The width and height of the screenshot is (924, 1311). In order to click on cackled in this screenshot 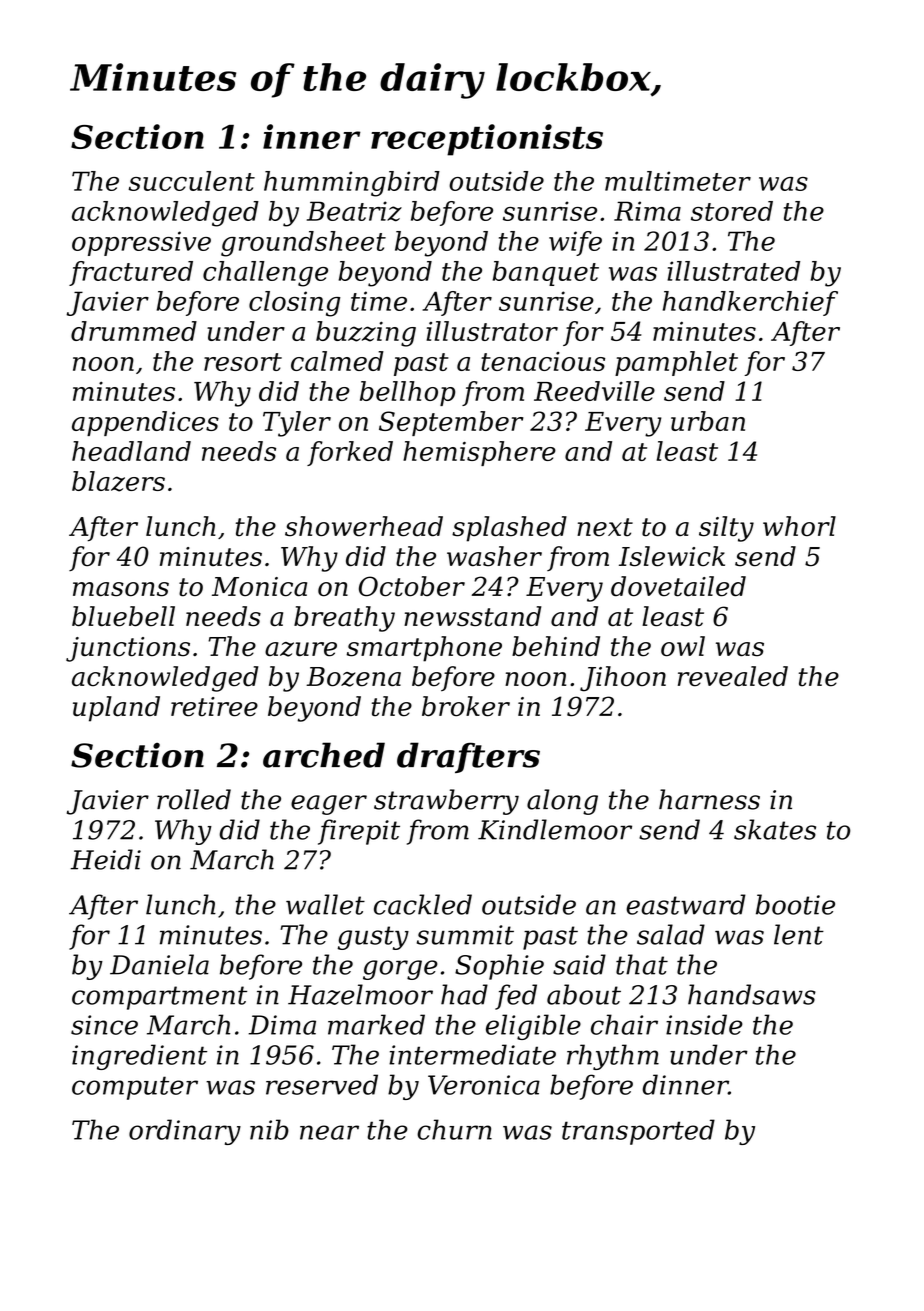, I will do `click(423, 904)`.
